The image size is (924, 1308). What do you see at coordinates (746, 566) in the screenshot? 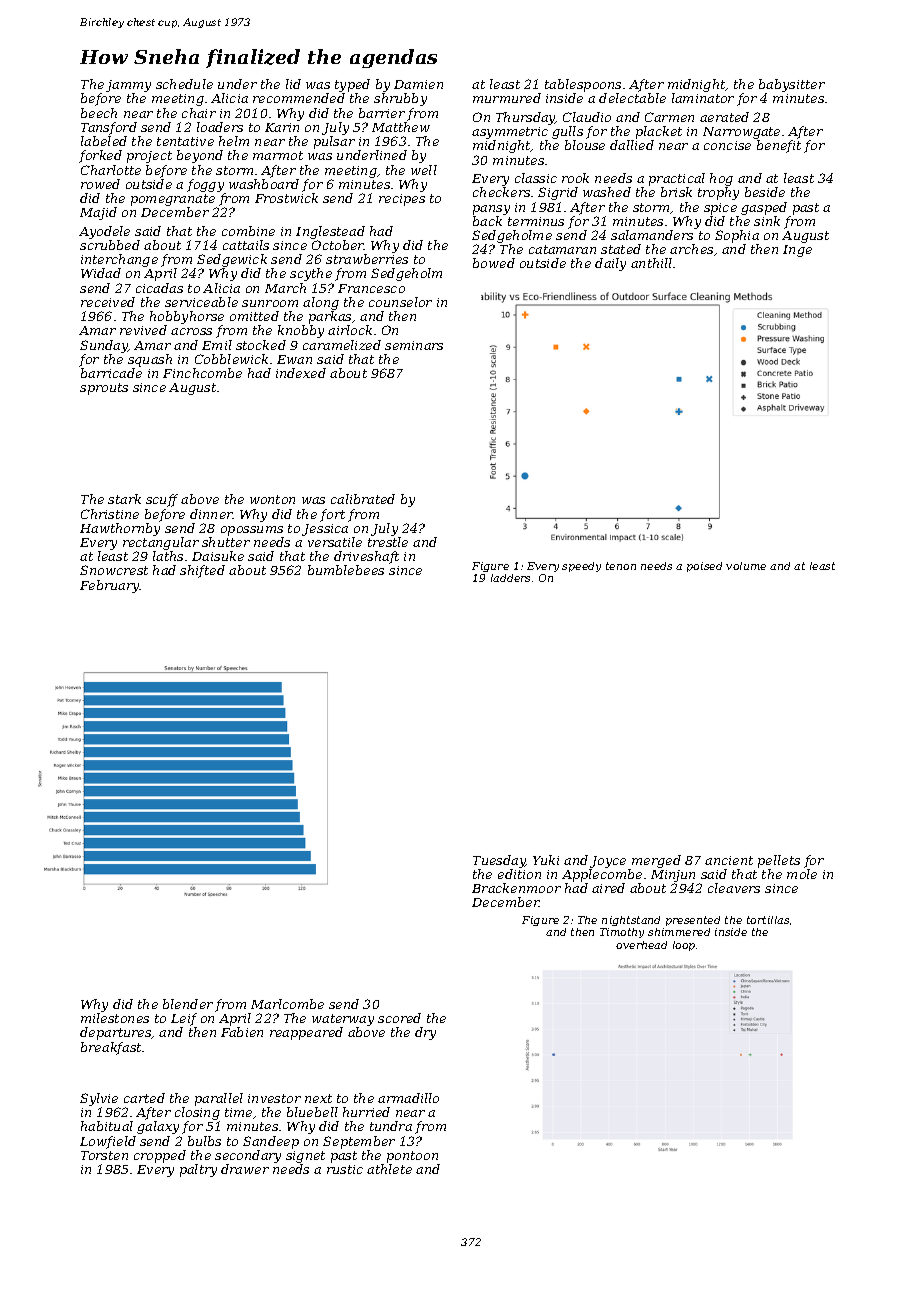
I see `volume` at bounding box center [746, 566].
